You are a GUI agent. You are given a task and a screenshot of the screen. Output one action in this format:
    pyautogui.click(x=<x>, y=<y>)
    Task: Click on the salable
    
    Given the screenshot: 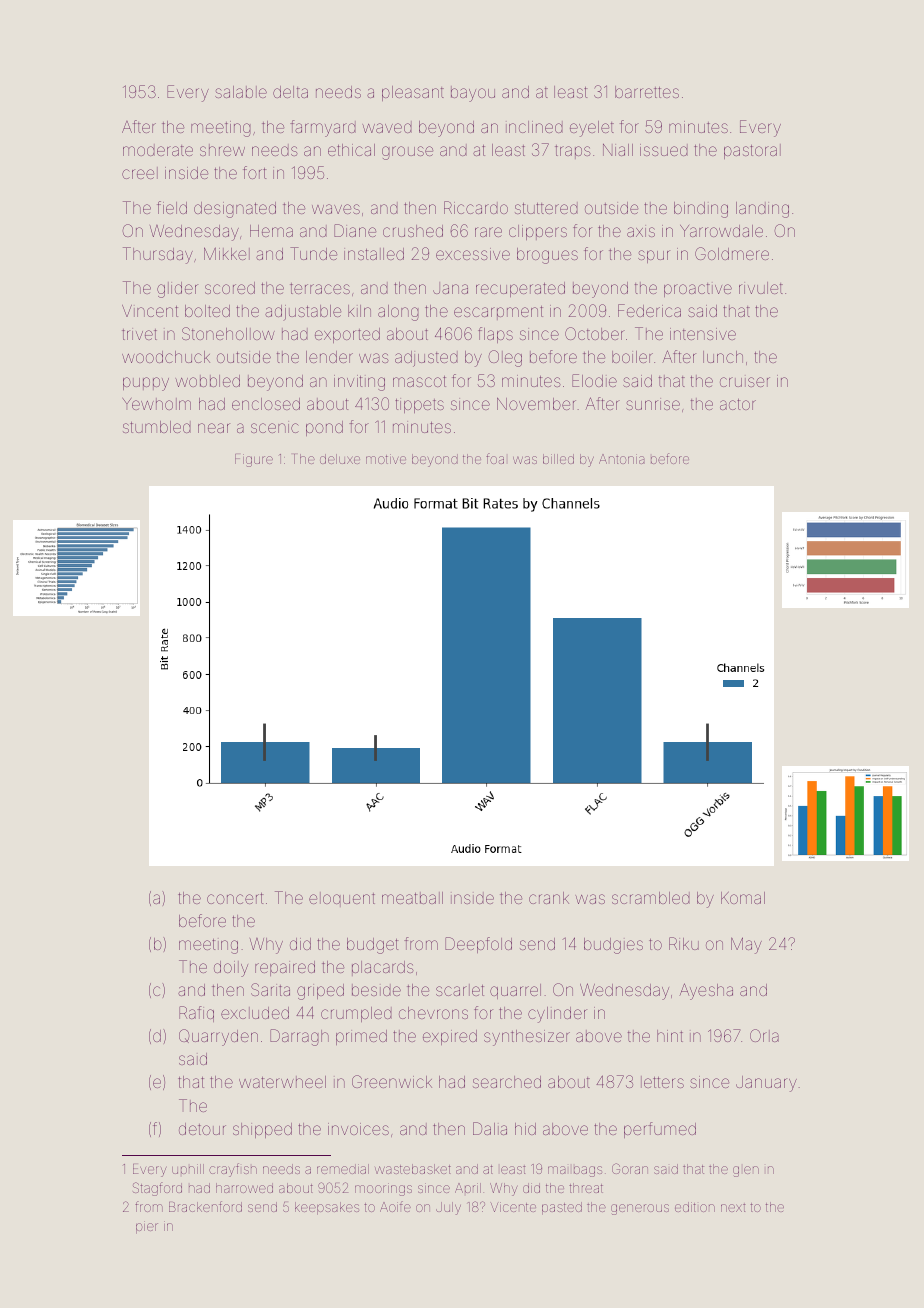 What is the action you would take?
    pyautogui.click(x=241, y=92)
